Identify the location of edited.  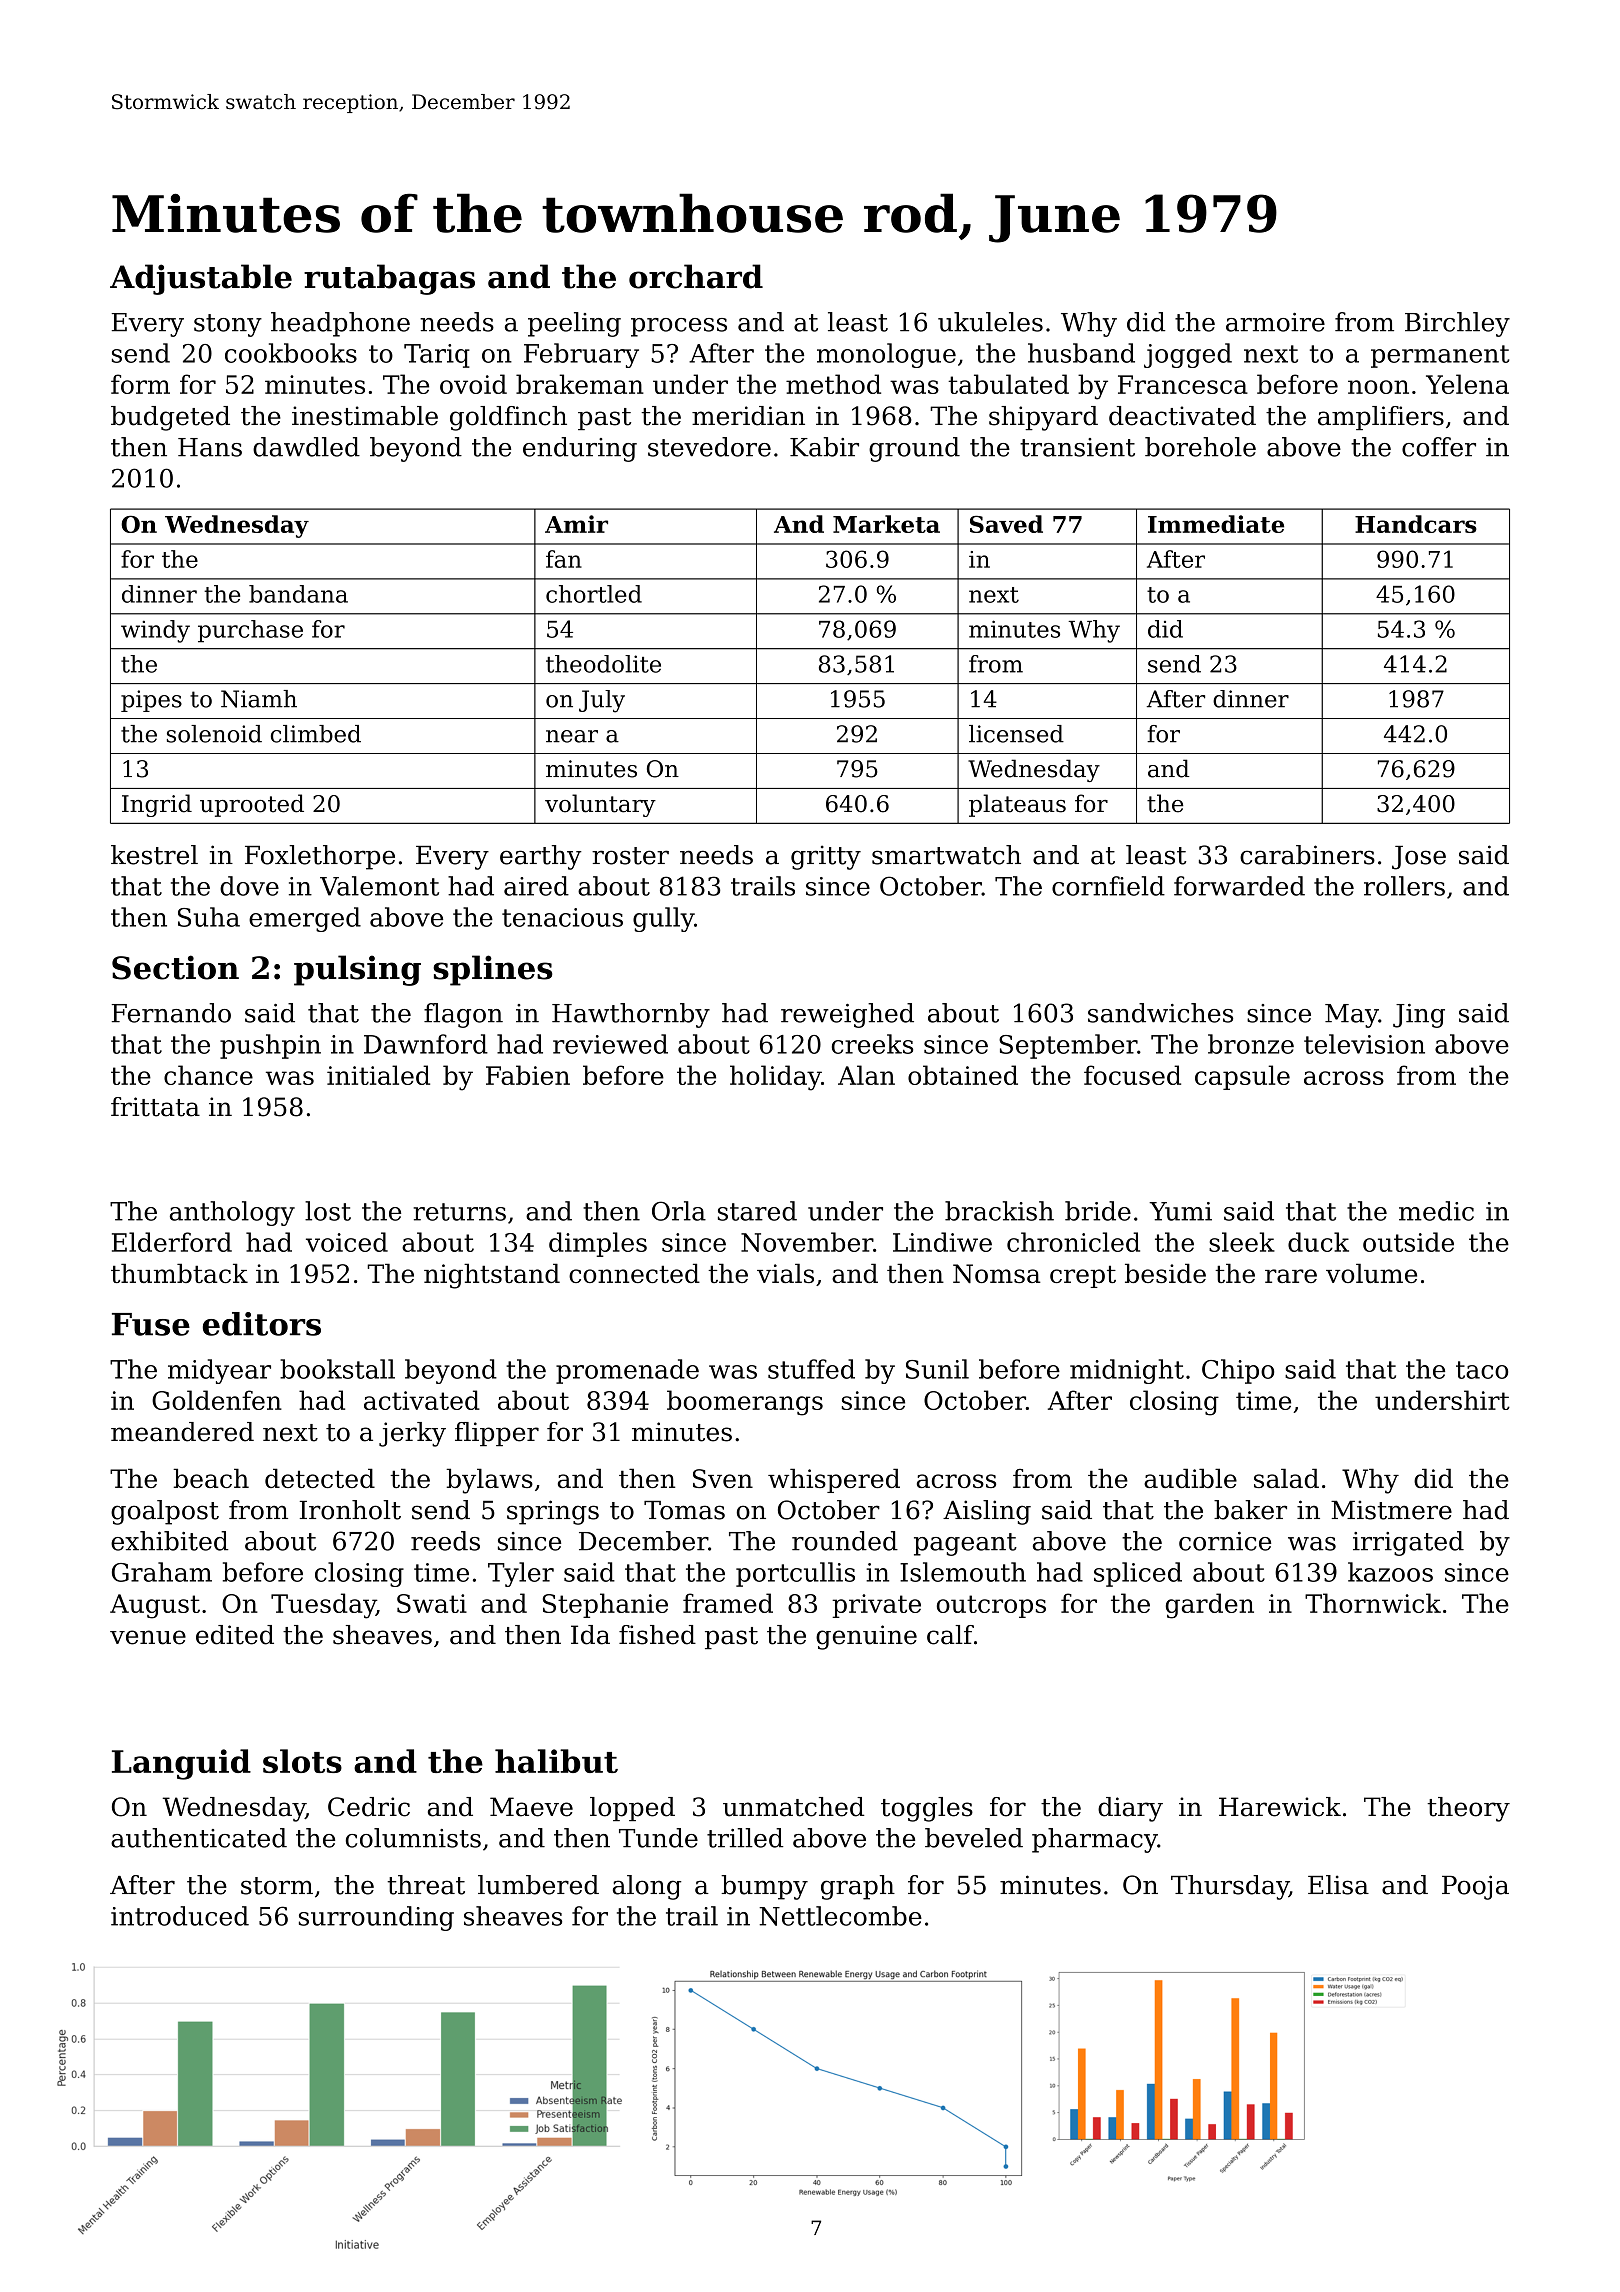
(235, 1635).
